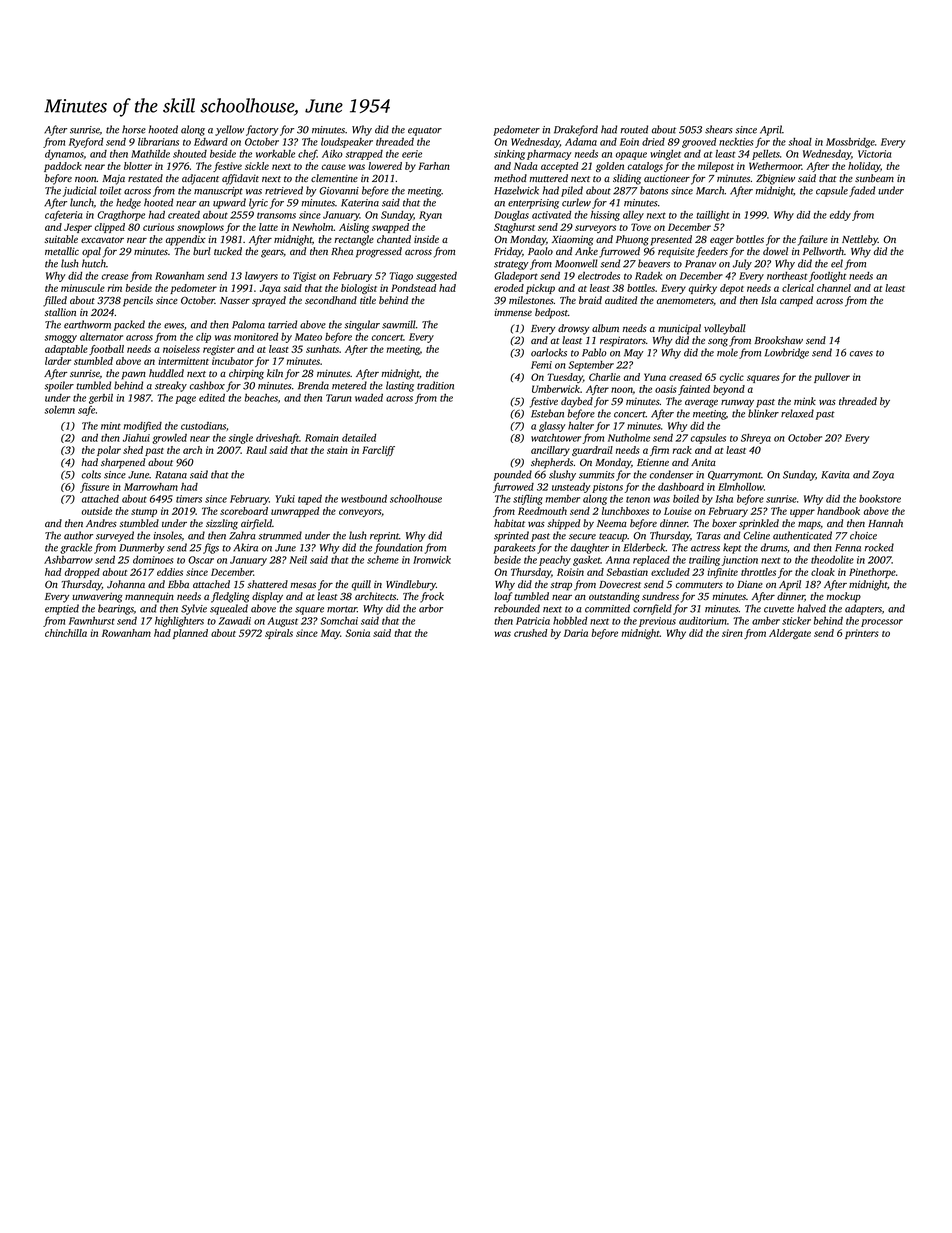 Image resolution: width=952 pixels, height=1233 pixels. Describe the element at coordinates (383, 560) in the screenshot. I see `scheme` at that location.
